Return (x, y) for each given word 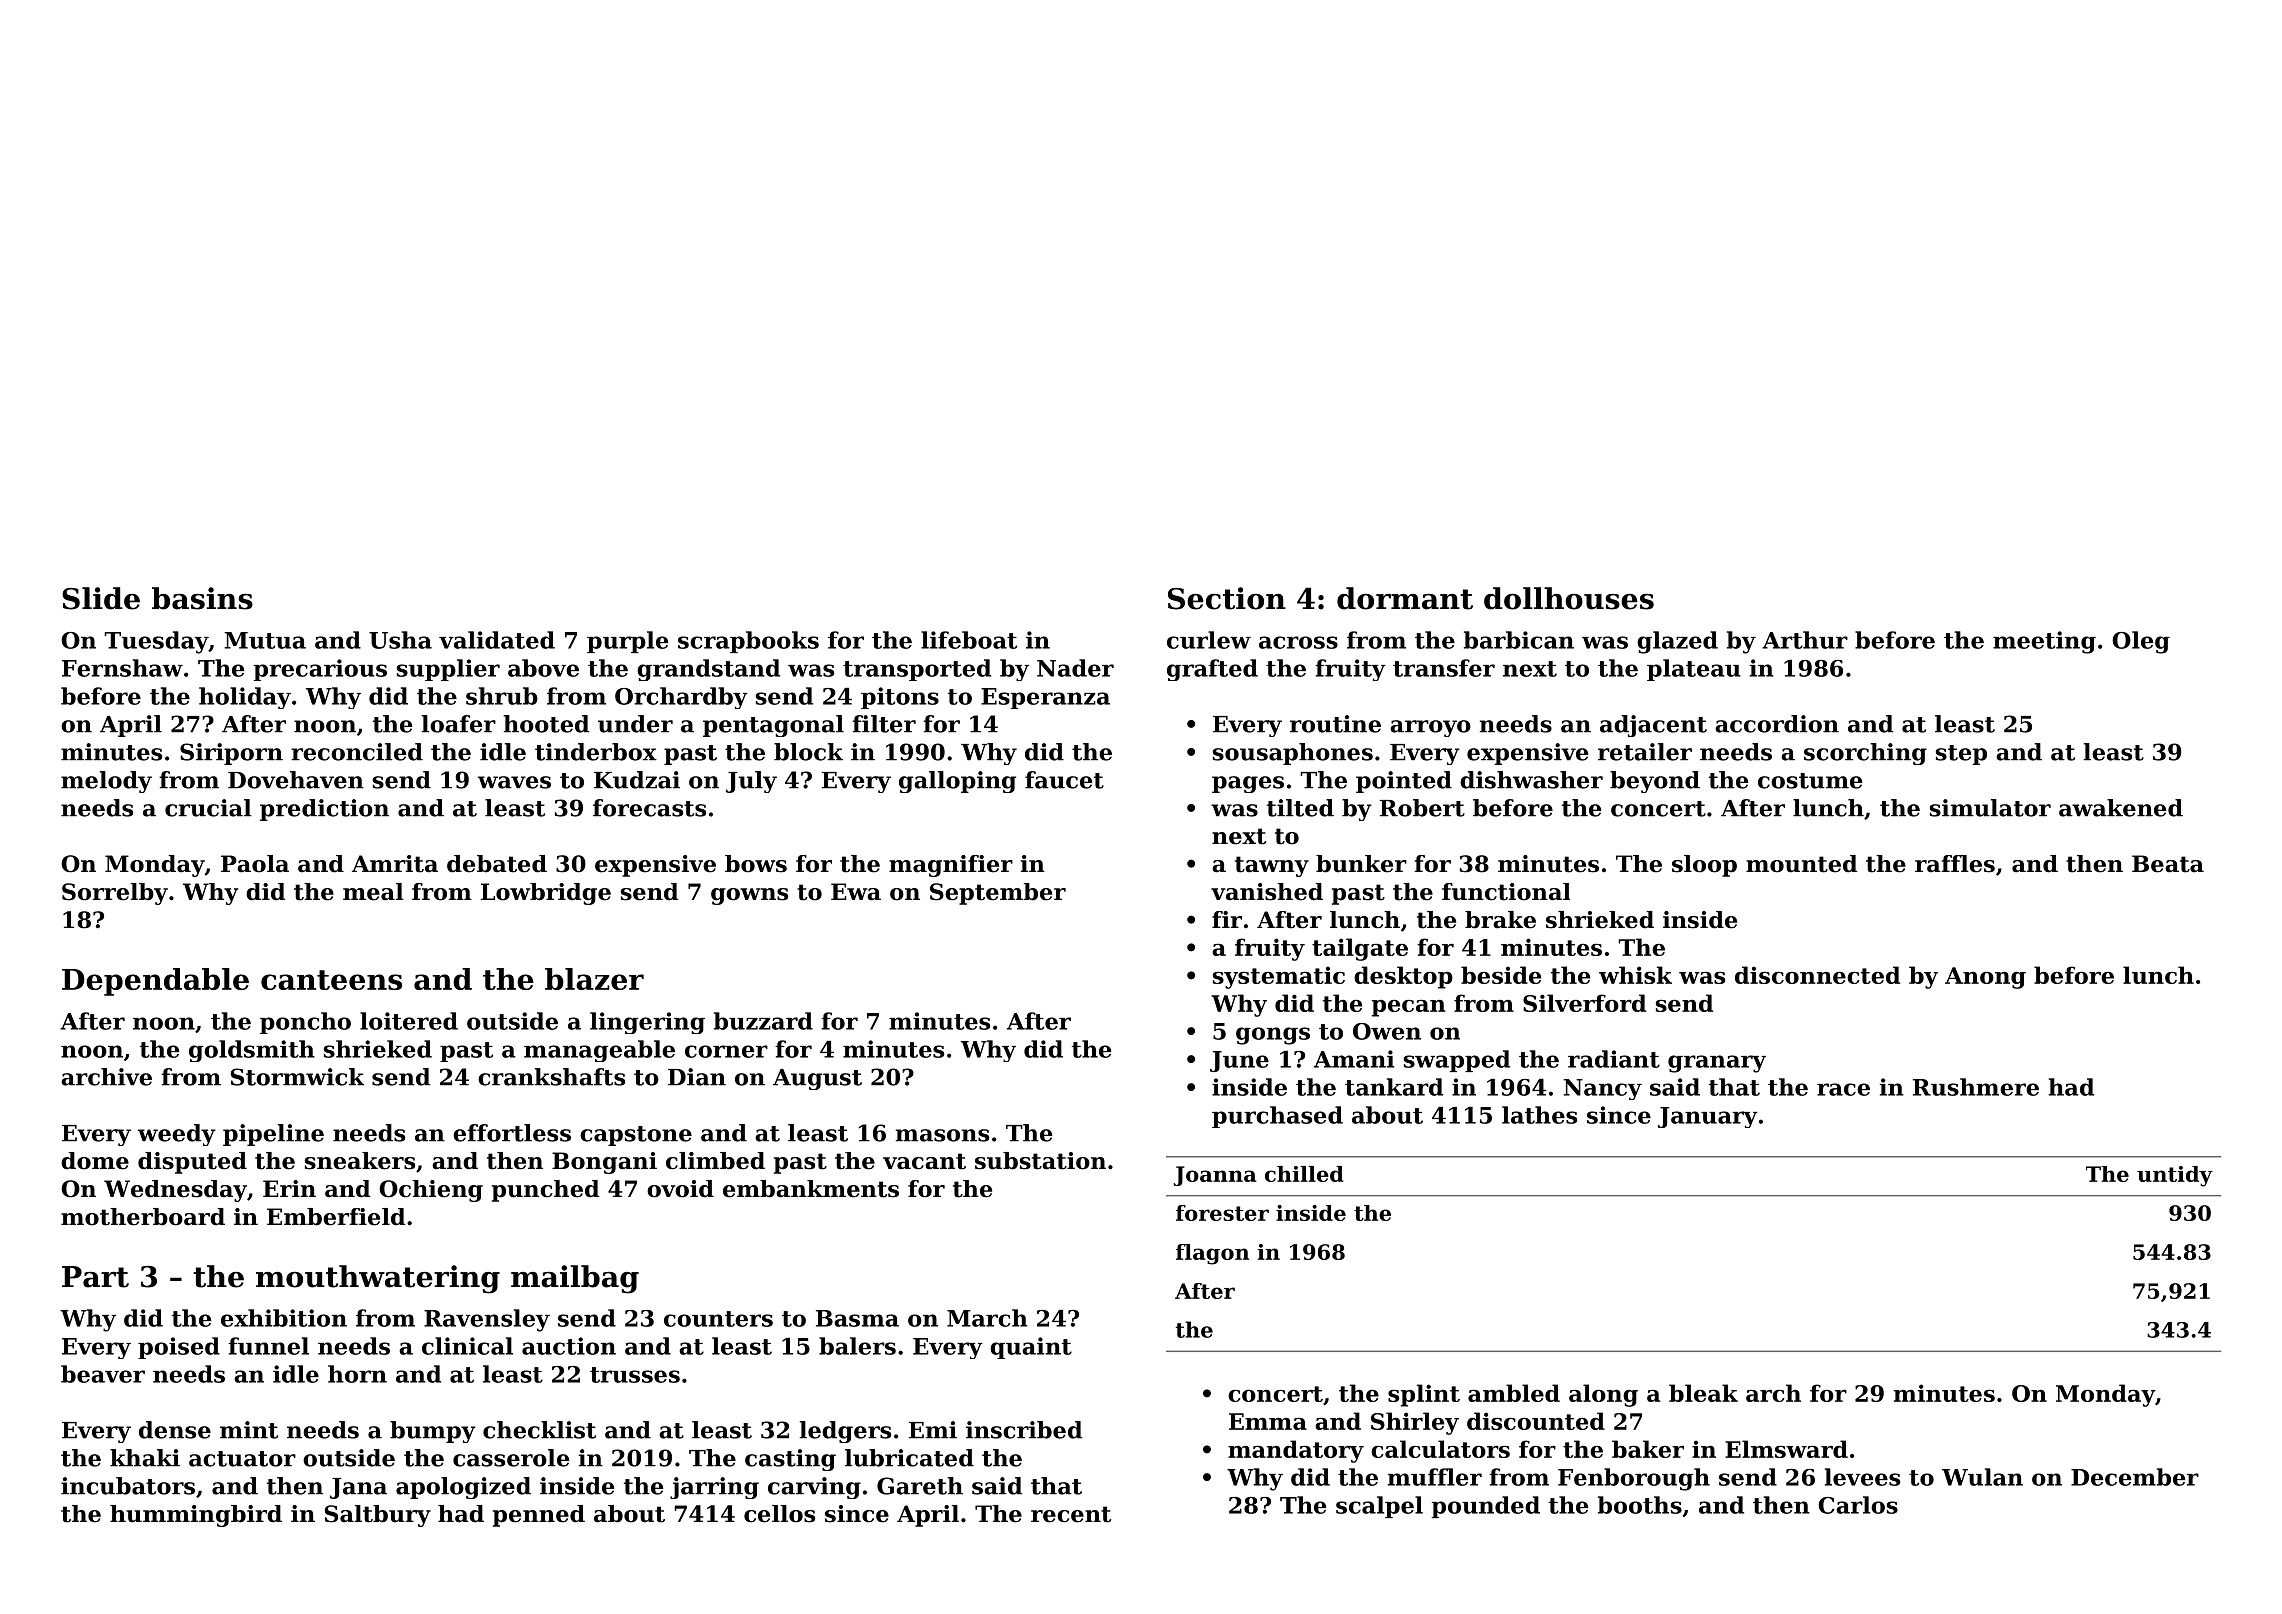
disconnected (1817, 975)
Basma (857, 1318)
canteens (331, 980)
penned (539, 1516)
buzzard (763, 1021)
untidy (2175, 1176)
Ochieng (431, 1191)
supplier (448, 670)
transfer (1444, 668)
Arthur (1805, 640)
